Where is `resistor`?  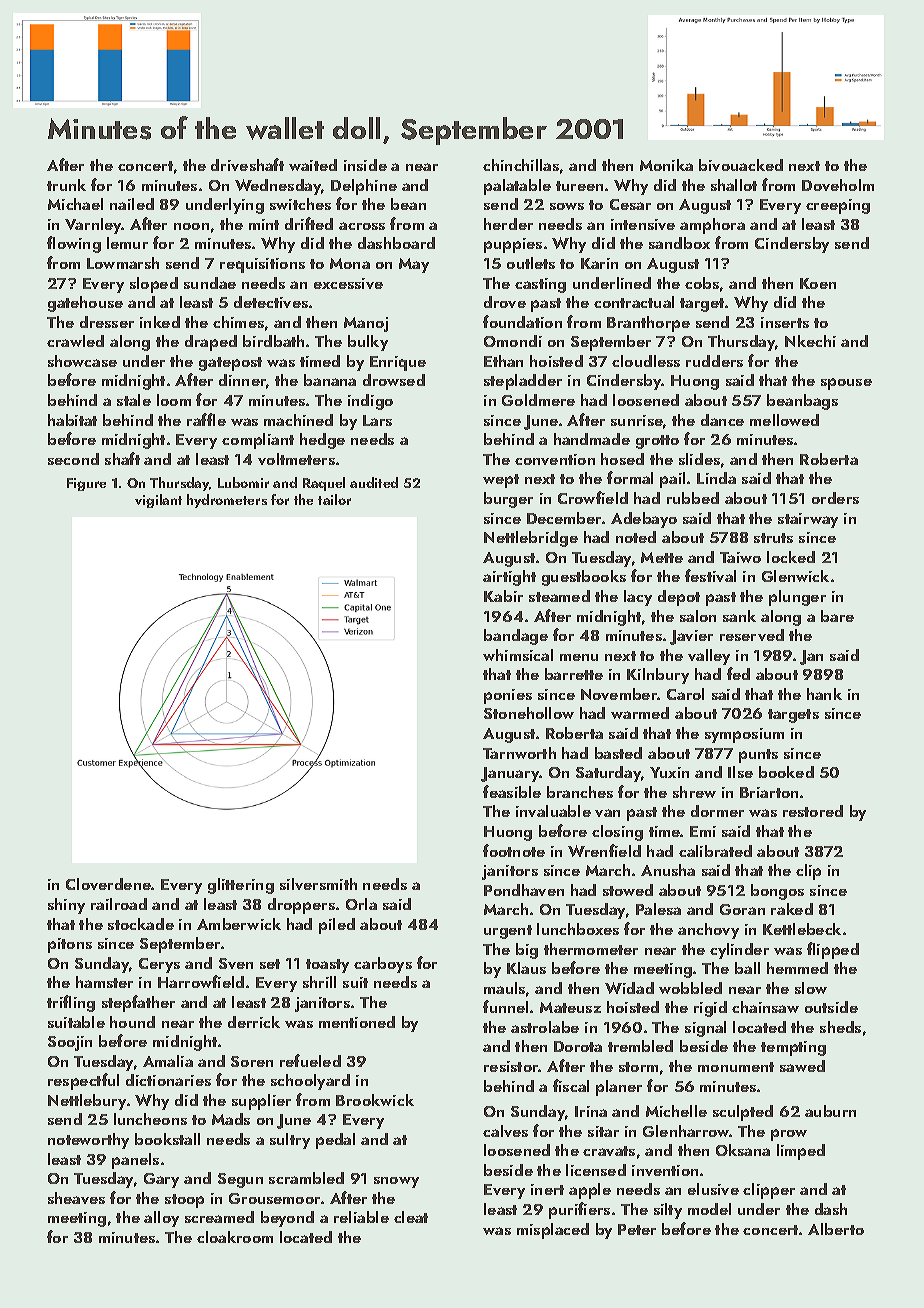 resistor is located at coordinates (511, 1066).
